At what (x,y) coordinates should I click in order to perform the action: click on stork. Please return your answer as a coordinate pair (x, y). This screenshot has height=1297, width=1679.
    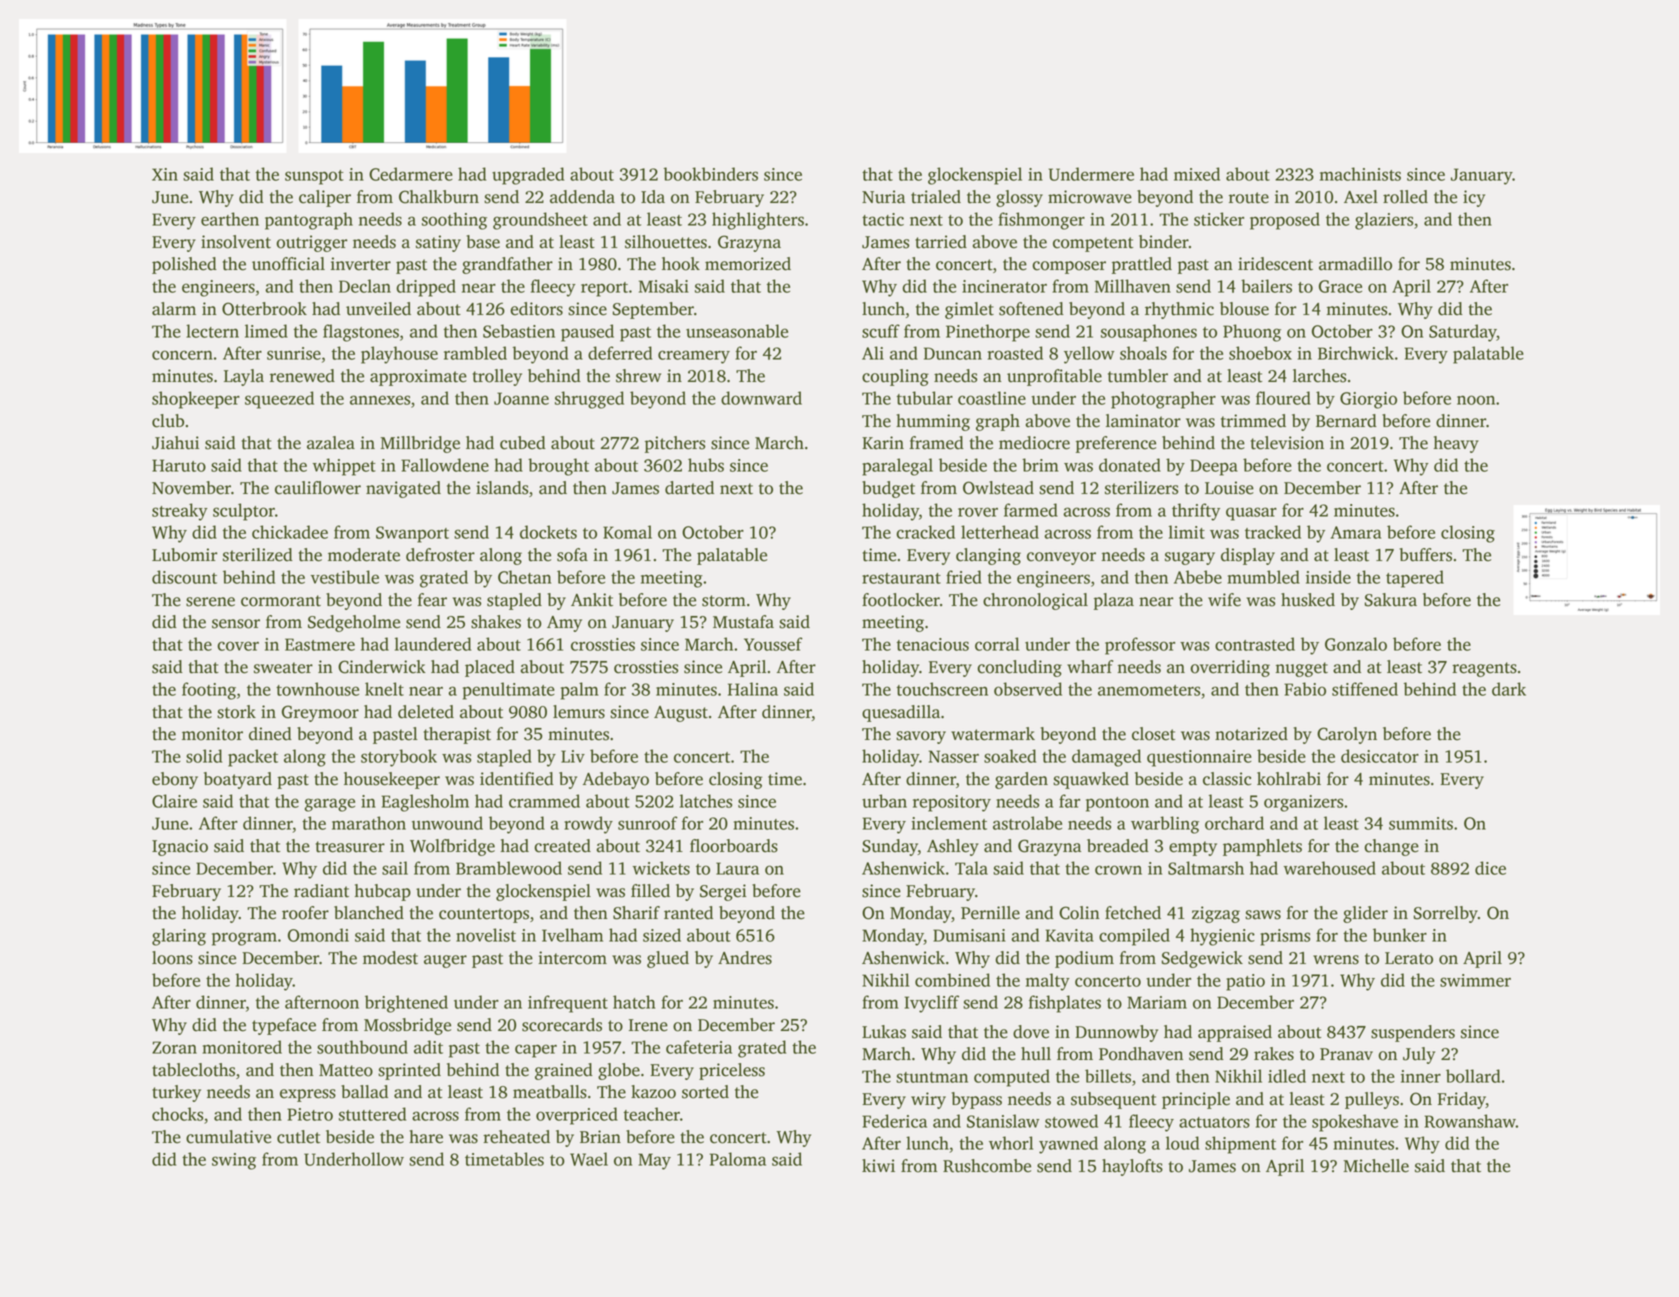
    Looking at the image, I should click on (236, 712).
